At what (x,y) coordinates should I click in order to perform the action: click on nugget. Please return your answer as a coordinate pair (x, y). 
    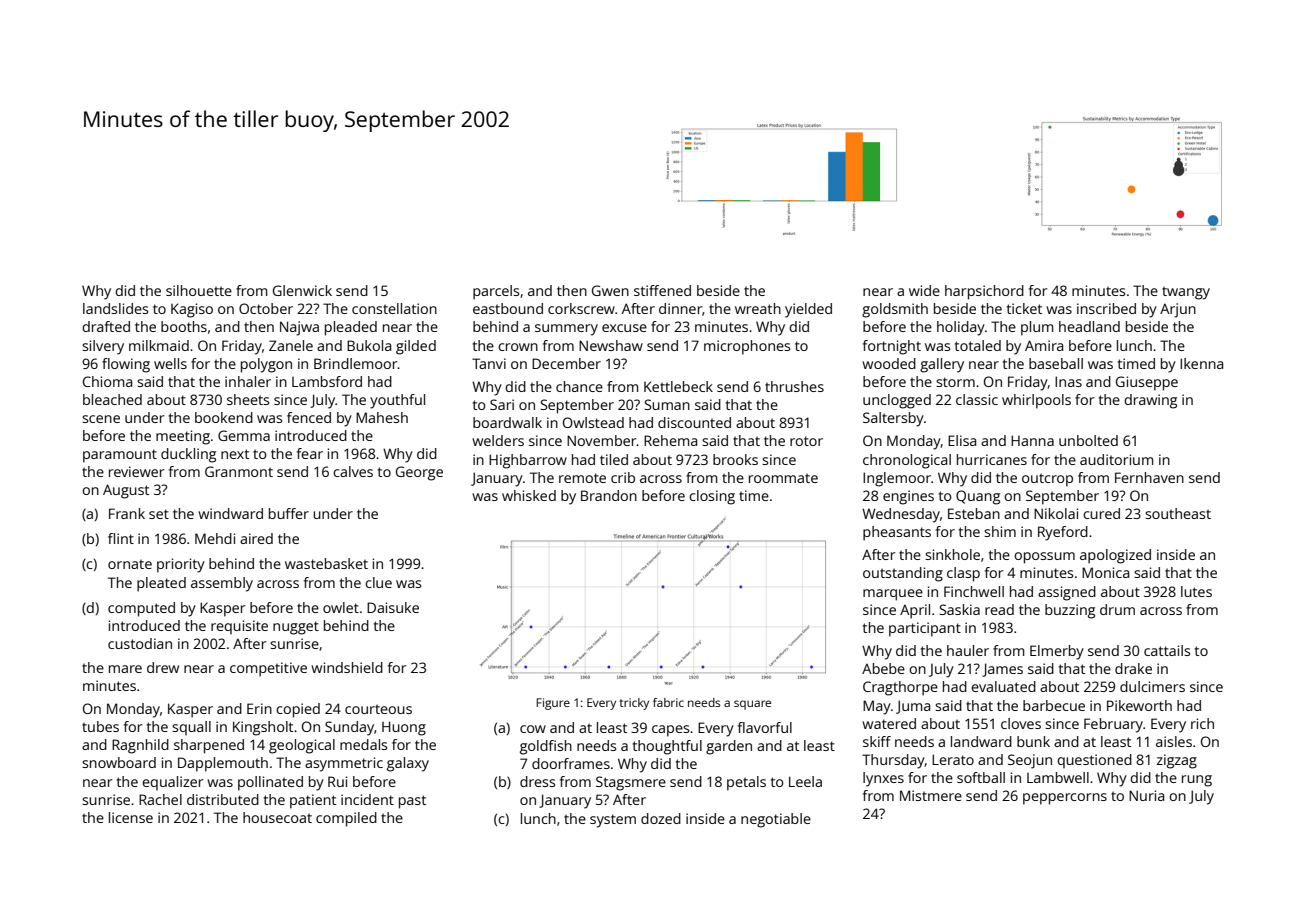
    Looking at the image, I should click on (296, 628).
